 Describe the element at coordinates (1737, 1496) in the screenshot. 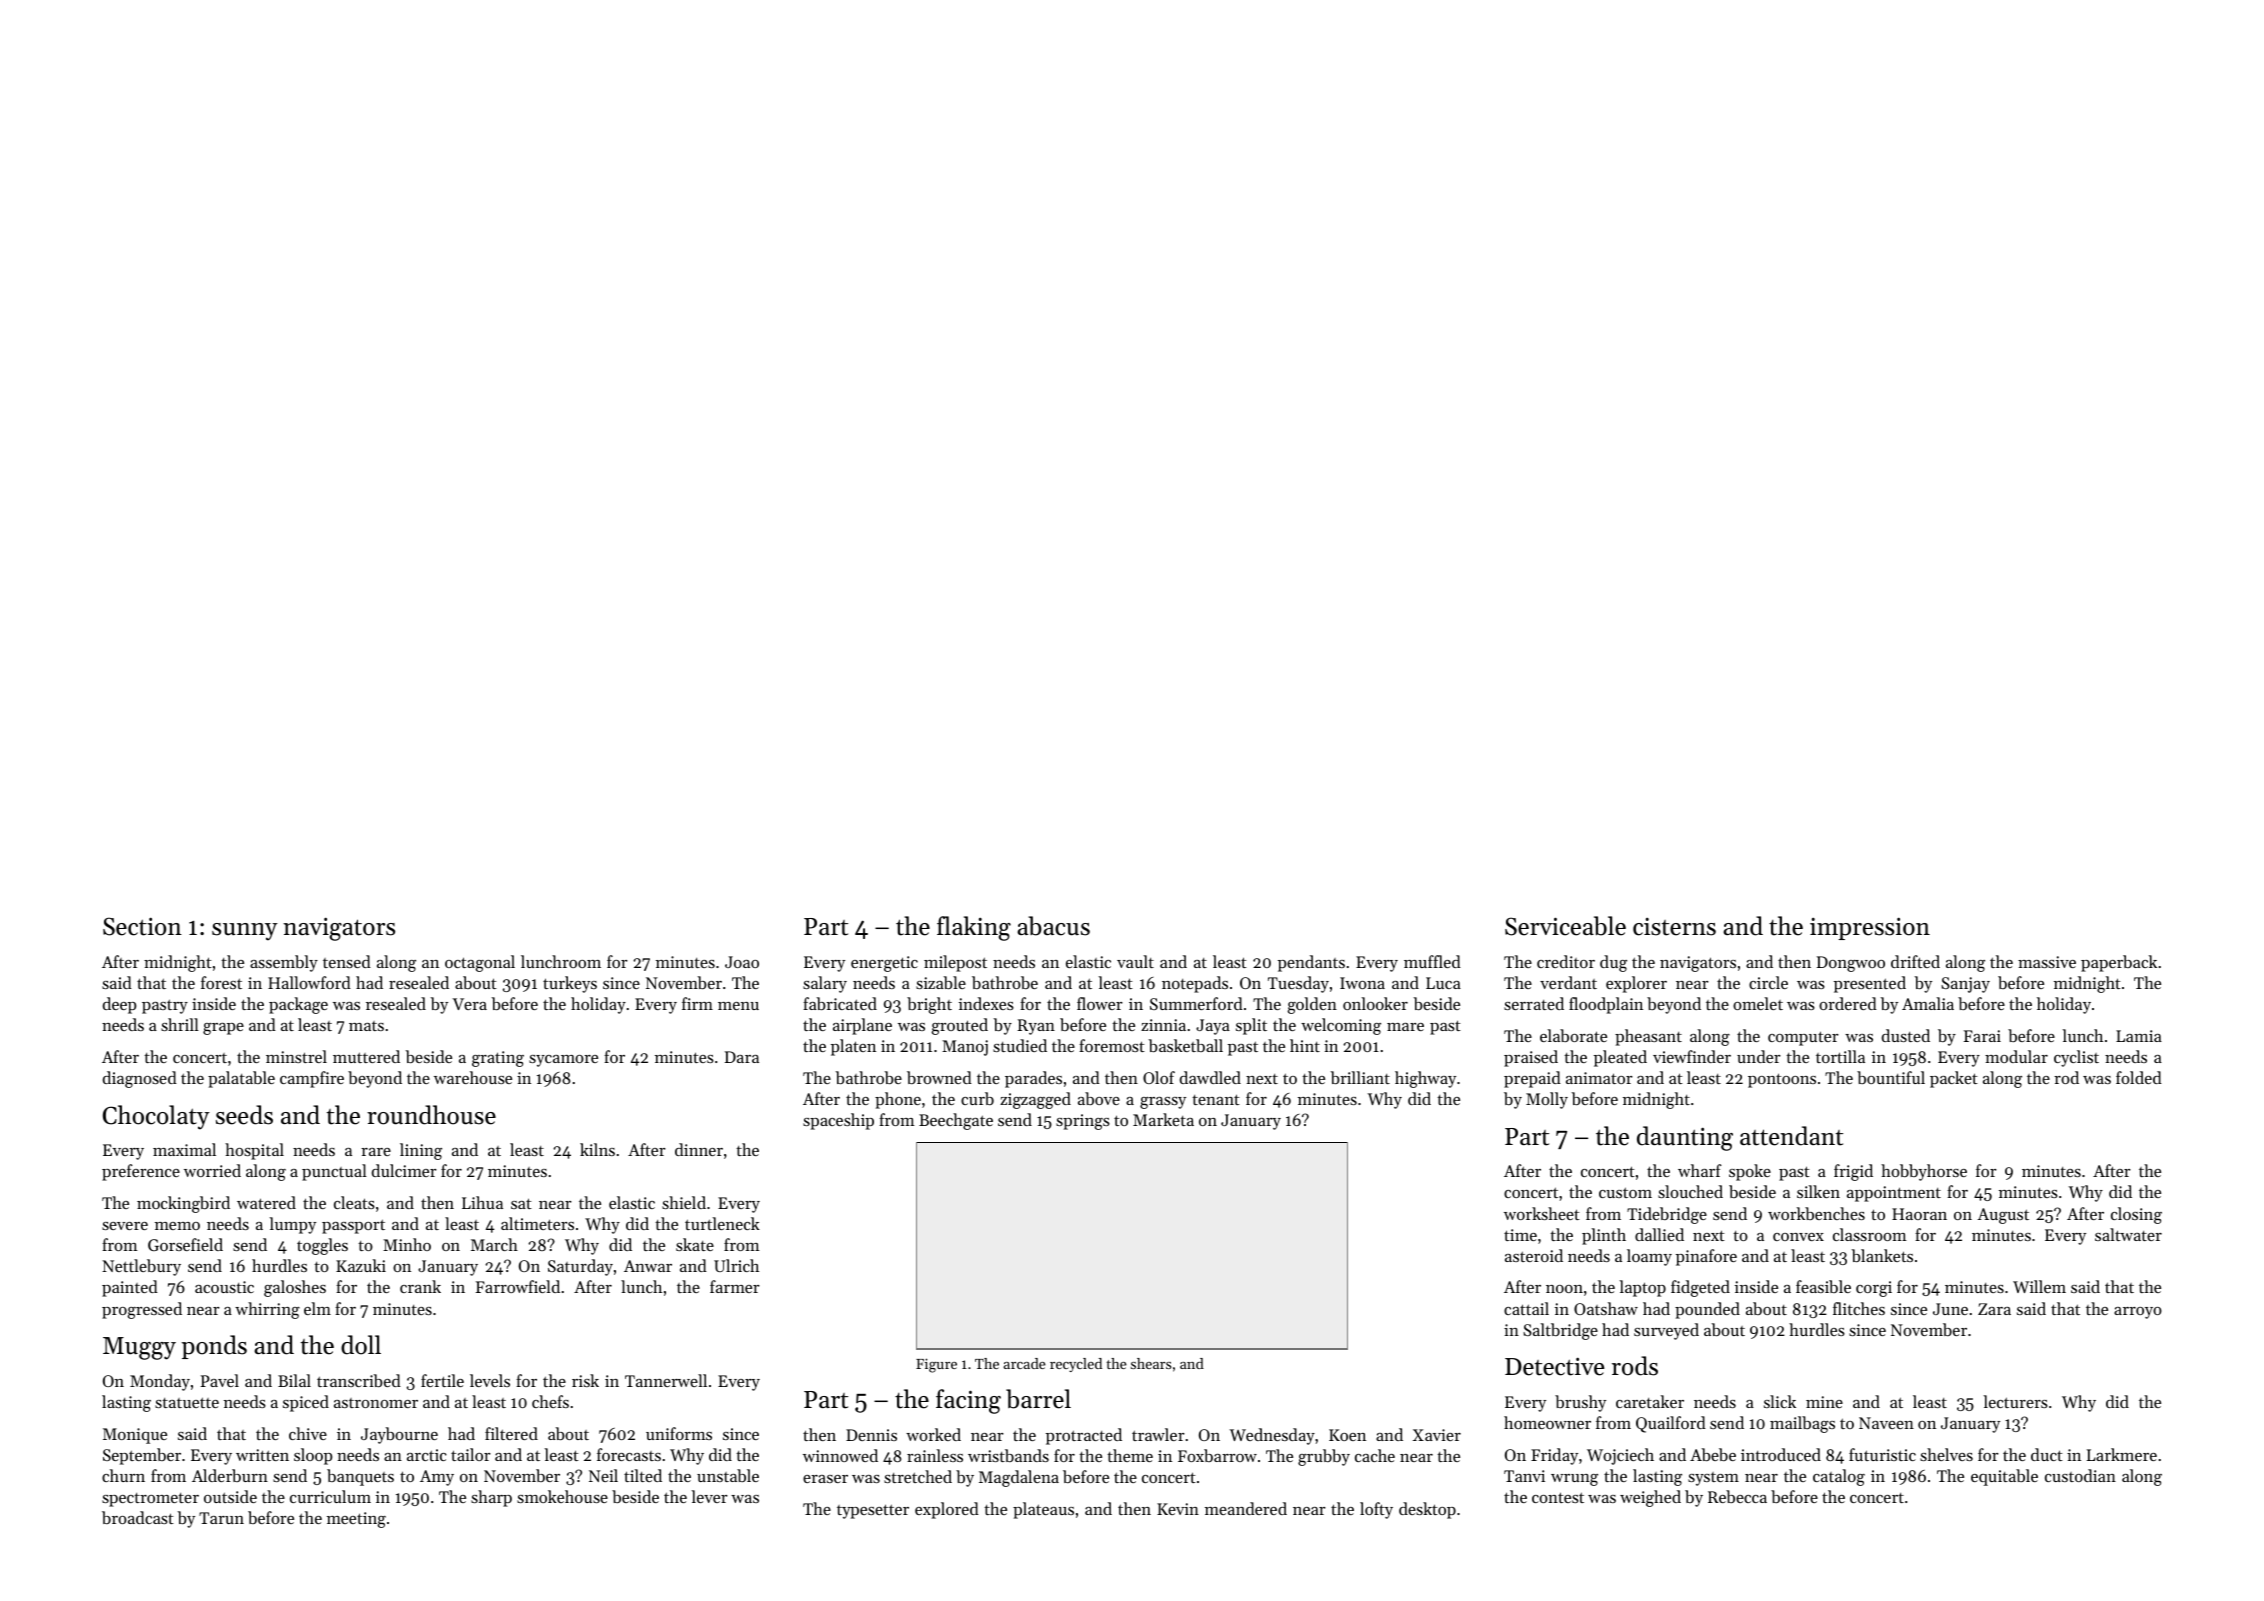

I see `Rebecca` at that location.
